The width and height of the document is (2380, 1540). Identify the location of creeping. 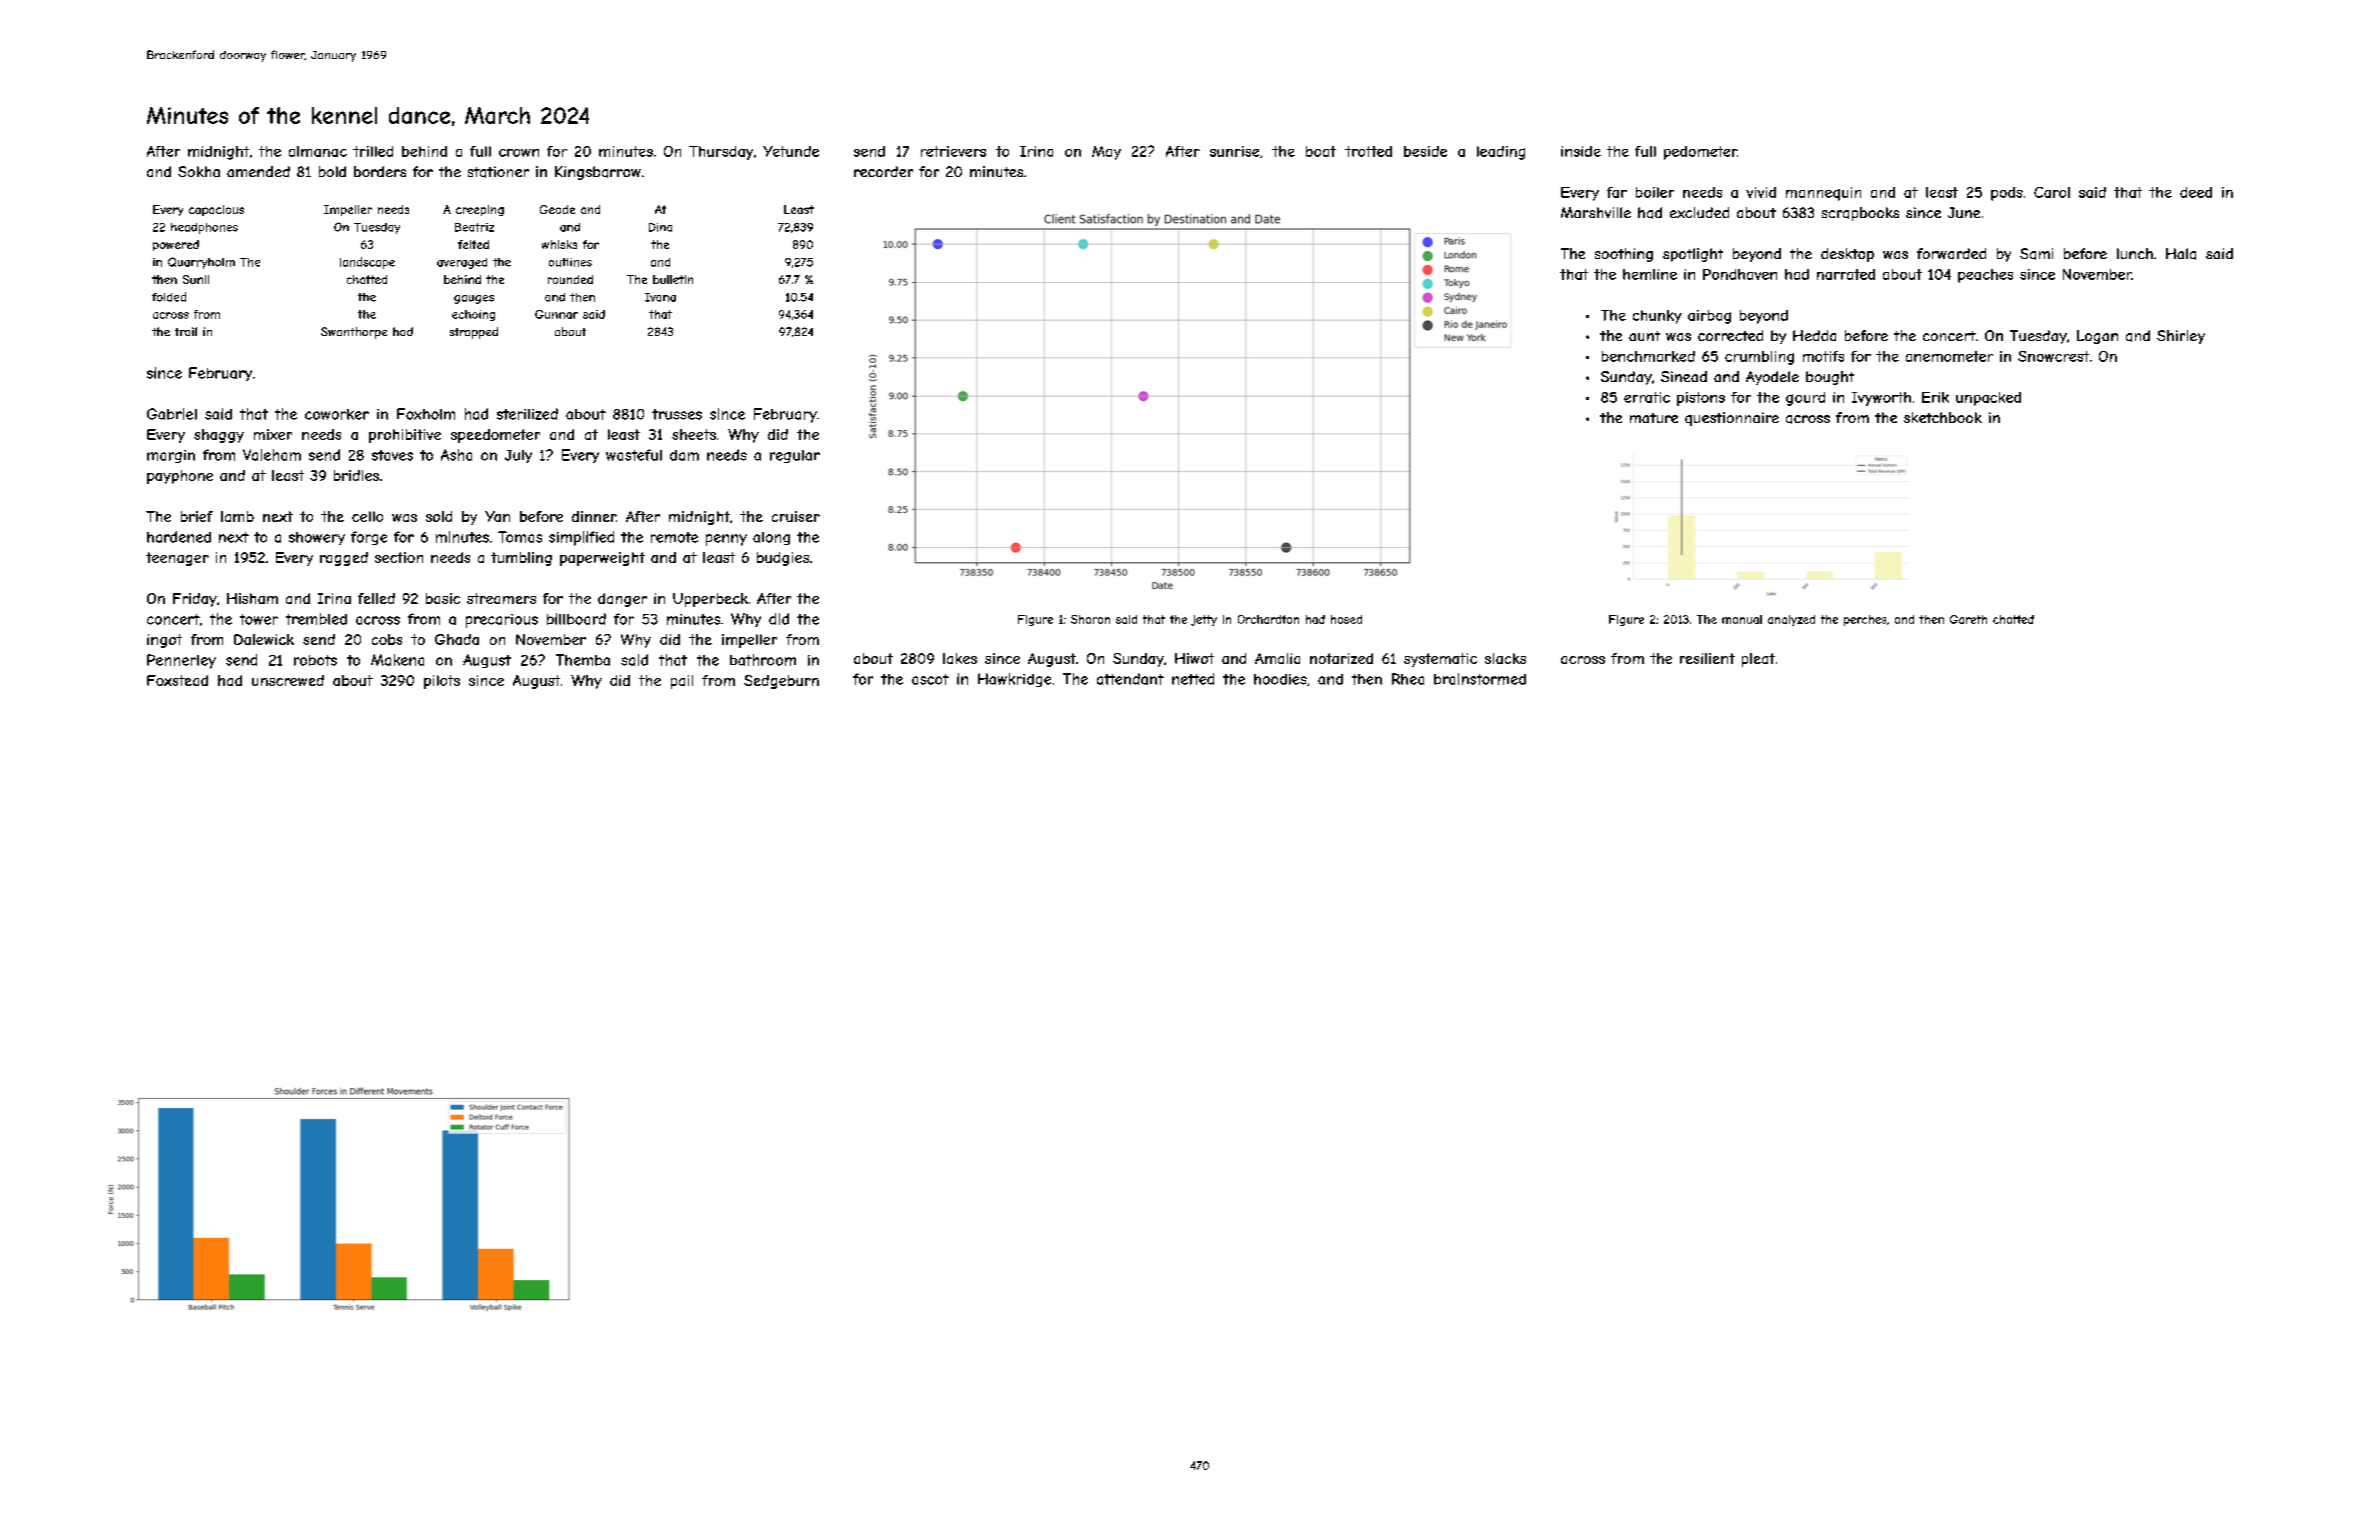
(480, 210).
